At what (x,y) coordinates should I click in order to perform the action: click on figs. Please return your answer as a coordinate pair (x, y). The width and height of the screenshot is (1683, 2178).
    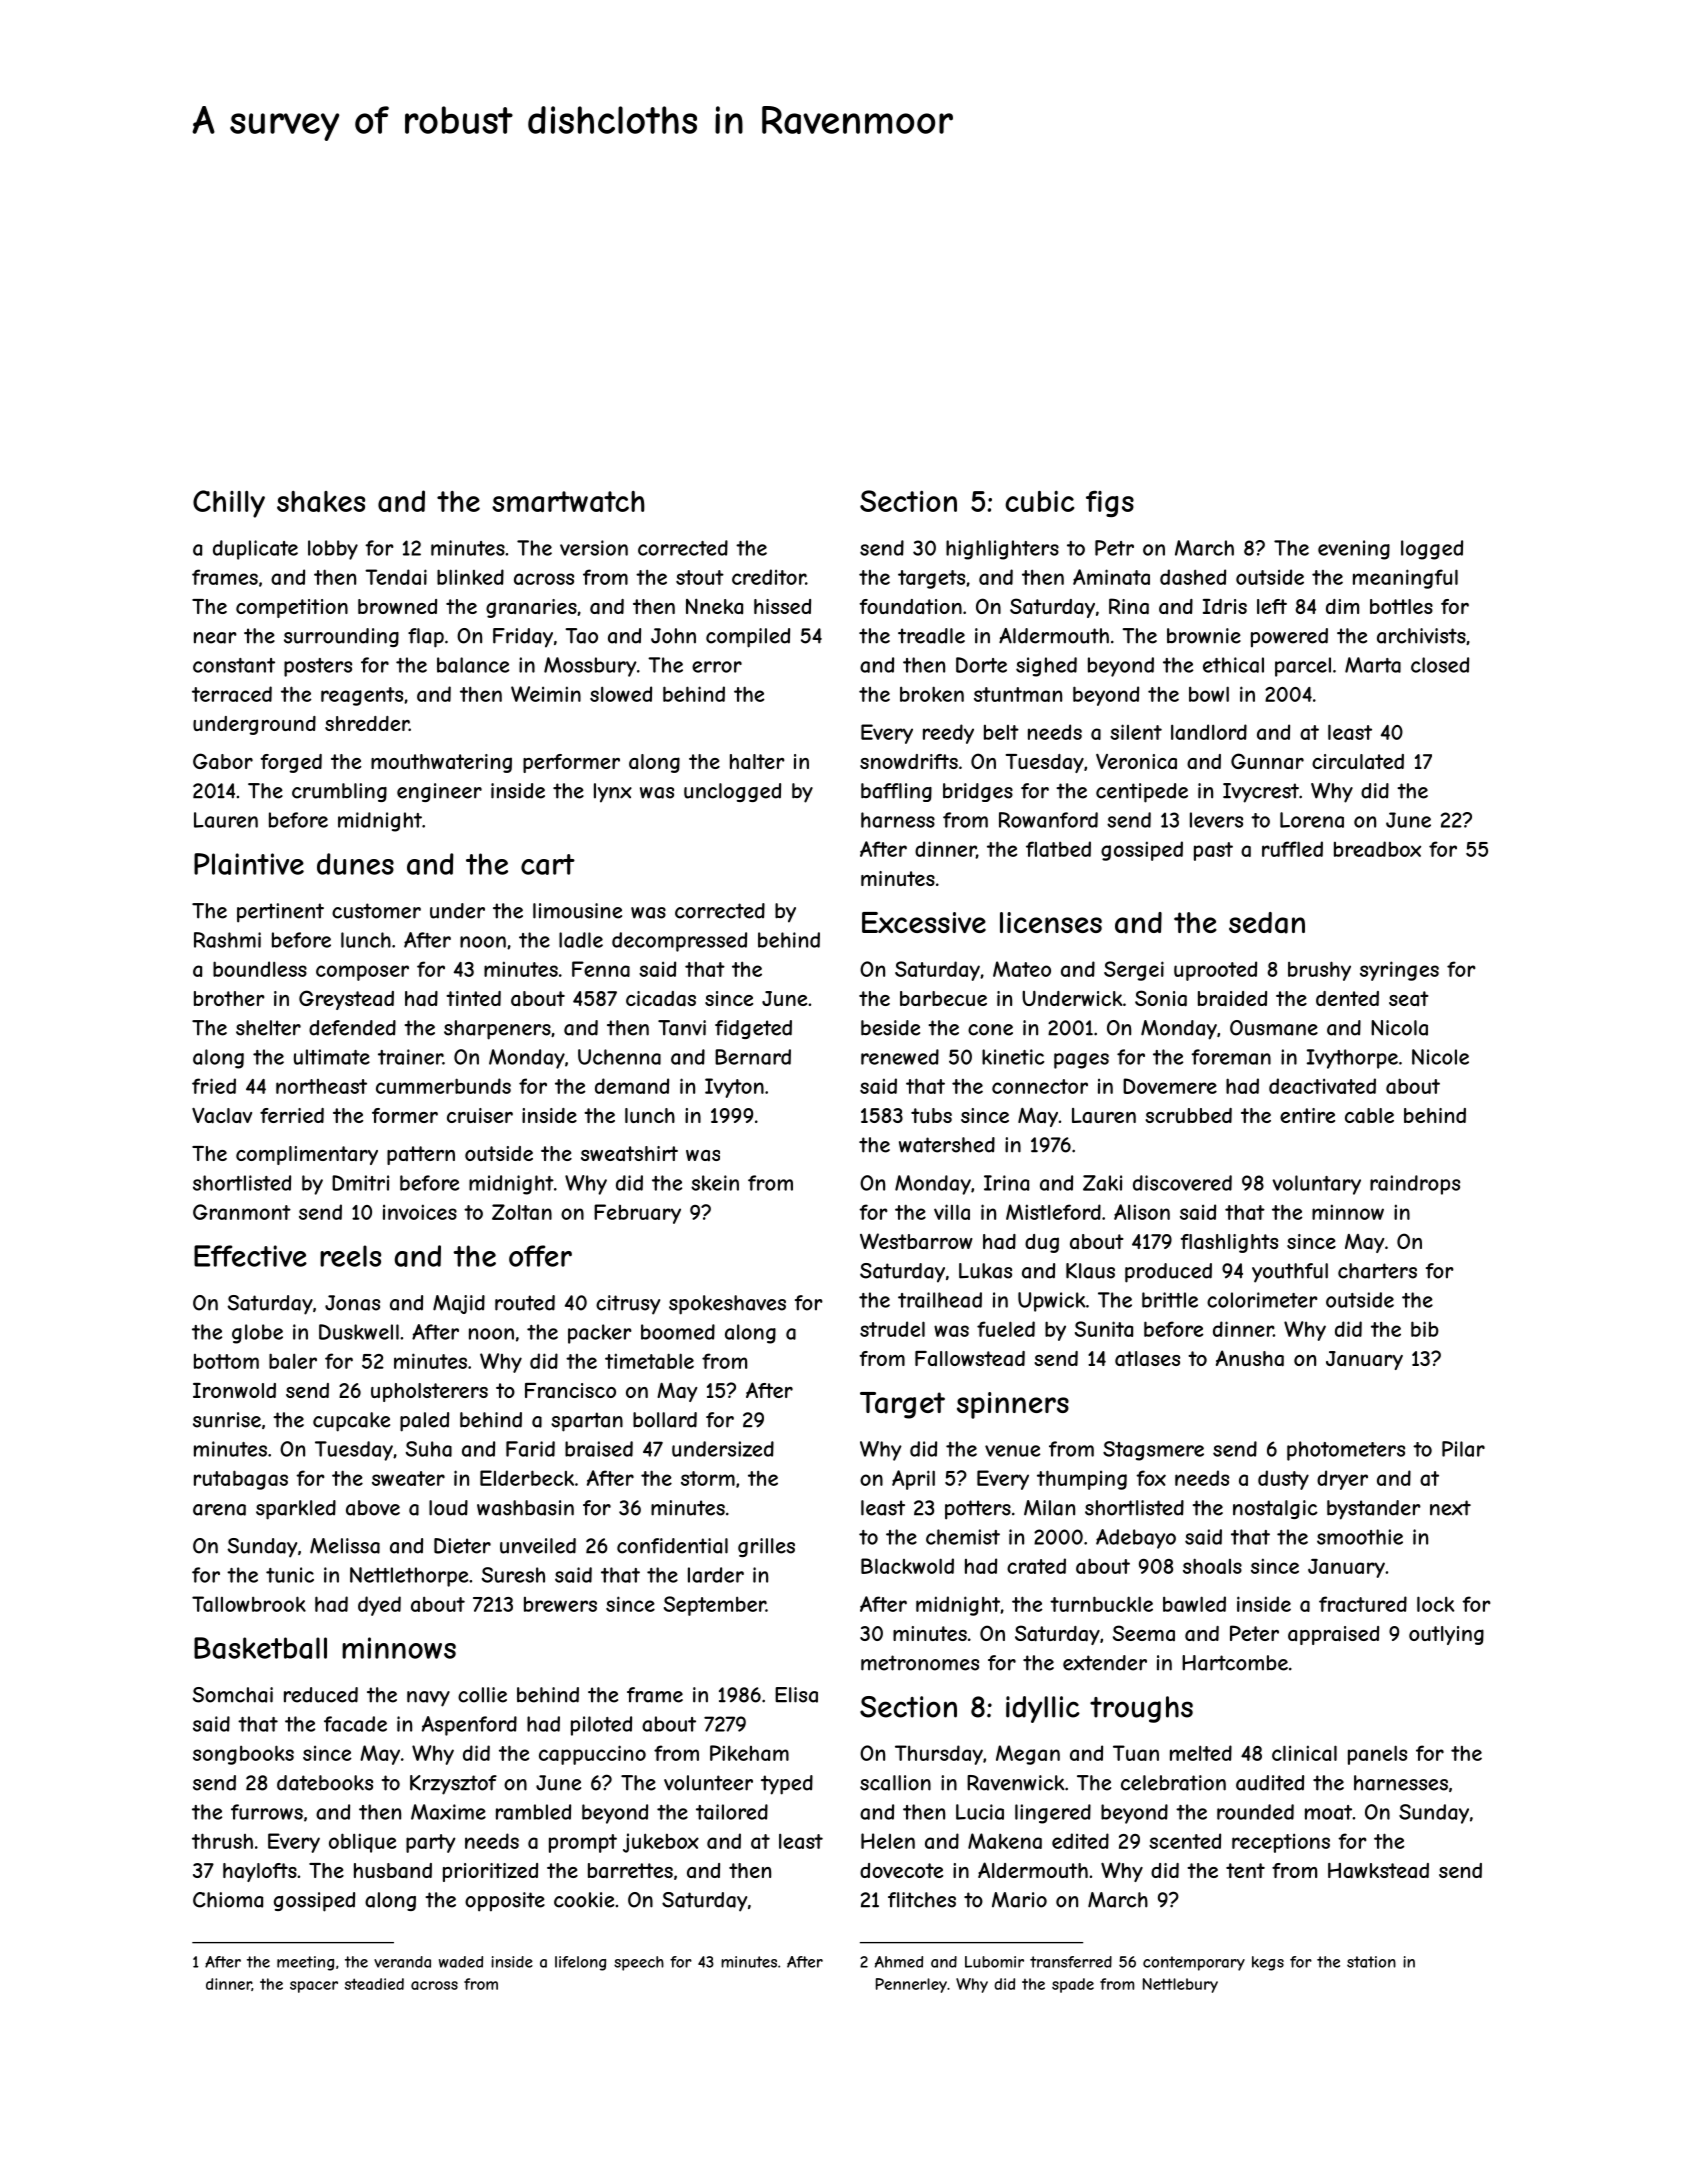
    Looking at the image, I should click on (1110, 503).
